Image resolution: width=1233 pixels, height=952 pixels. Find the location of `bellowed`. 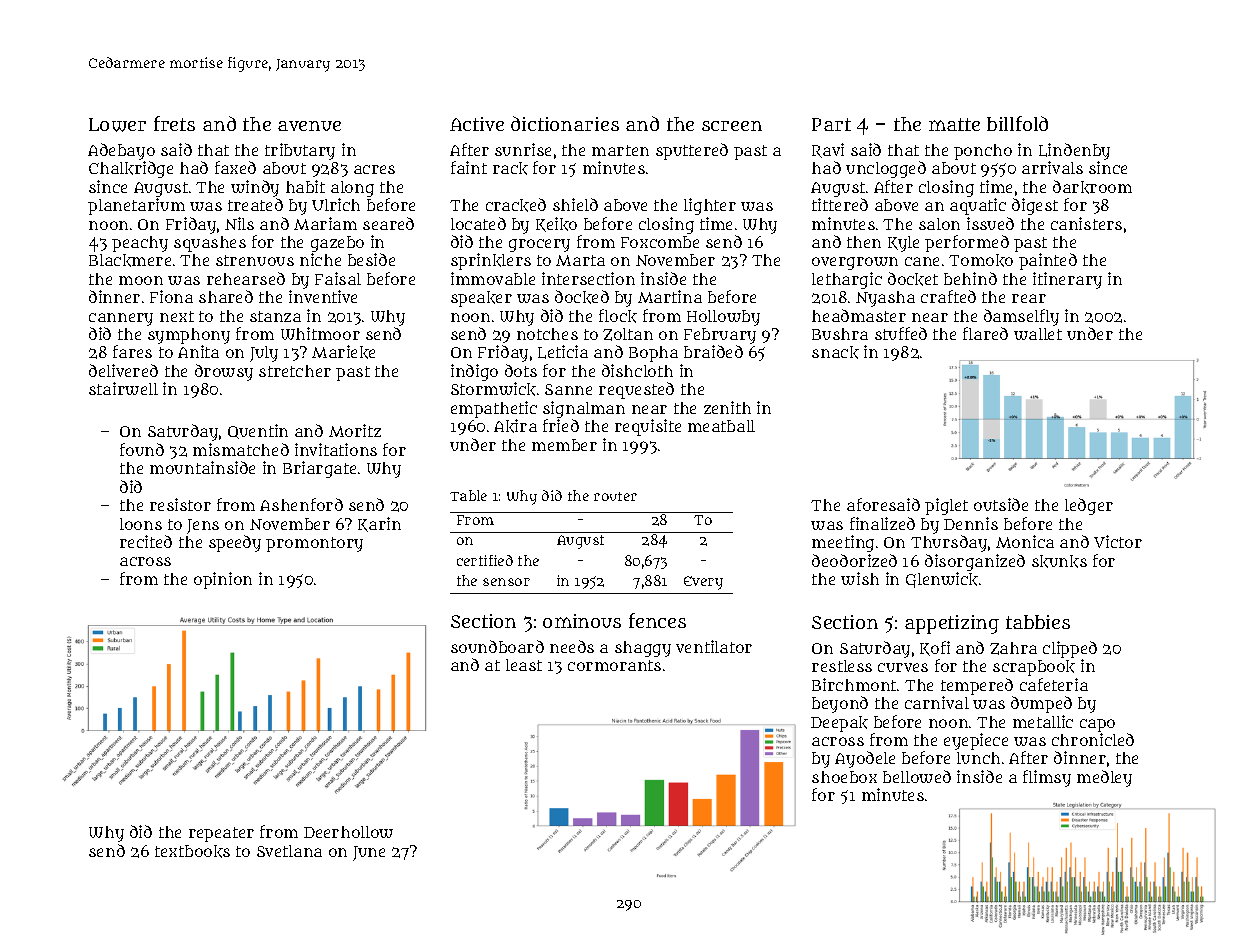

bellowed is located at coordinates (917, 776).
